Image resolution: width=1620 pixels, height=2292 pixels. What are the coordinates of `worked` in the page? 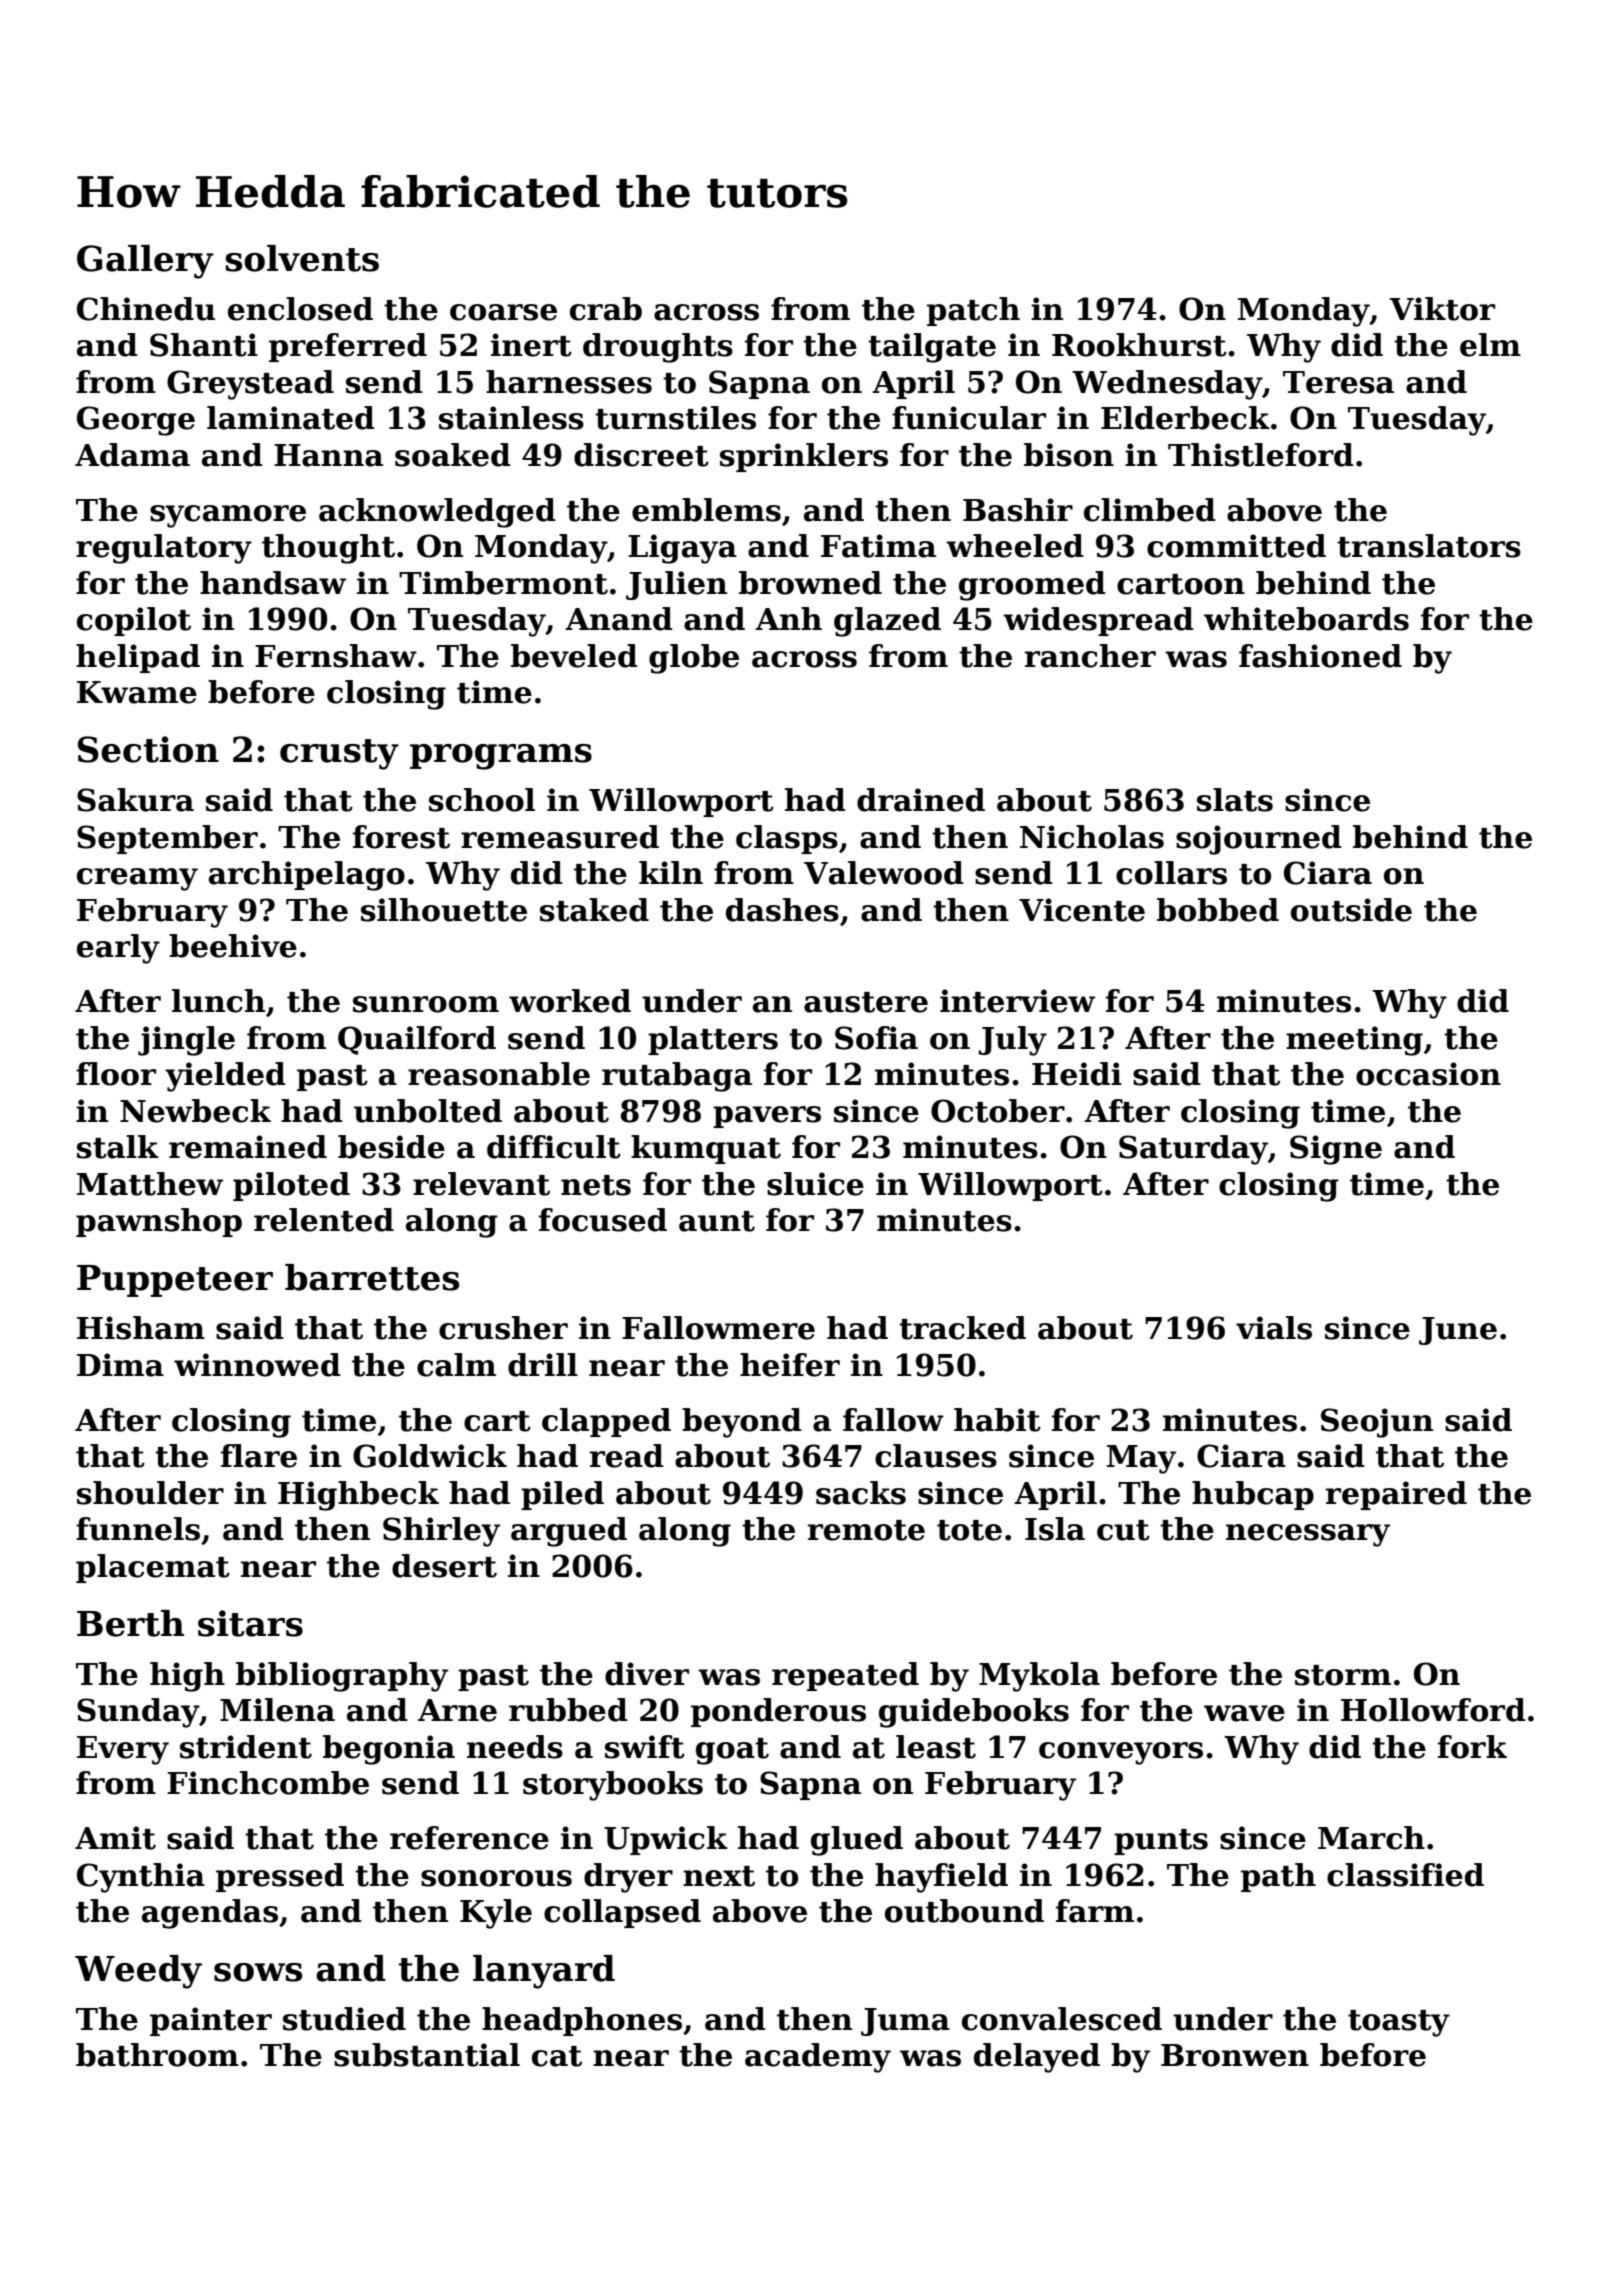 It's located at (570, 1001).
